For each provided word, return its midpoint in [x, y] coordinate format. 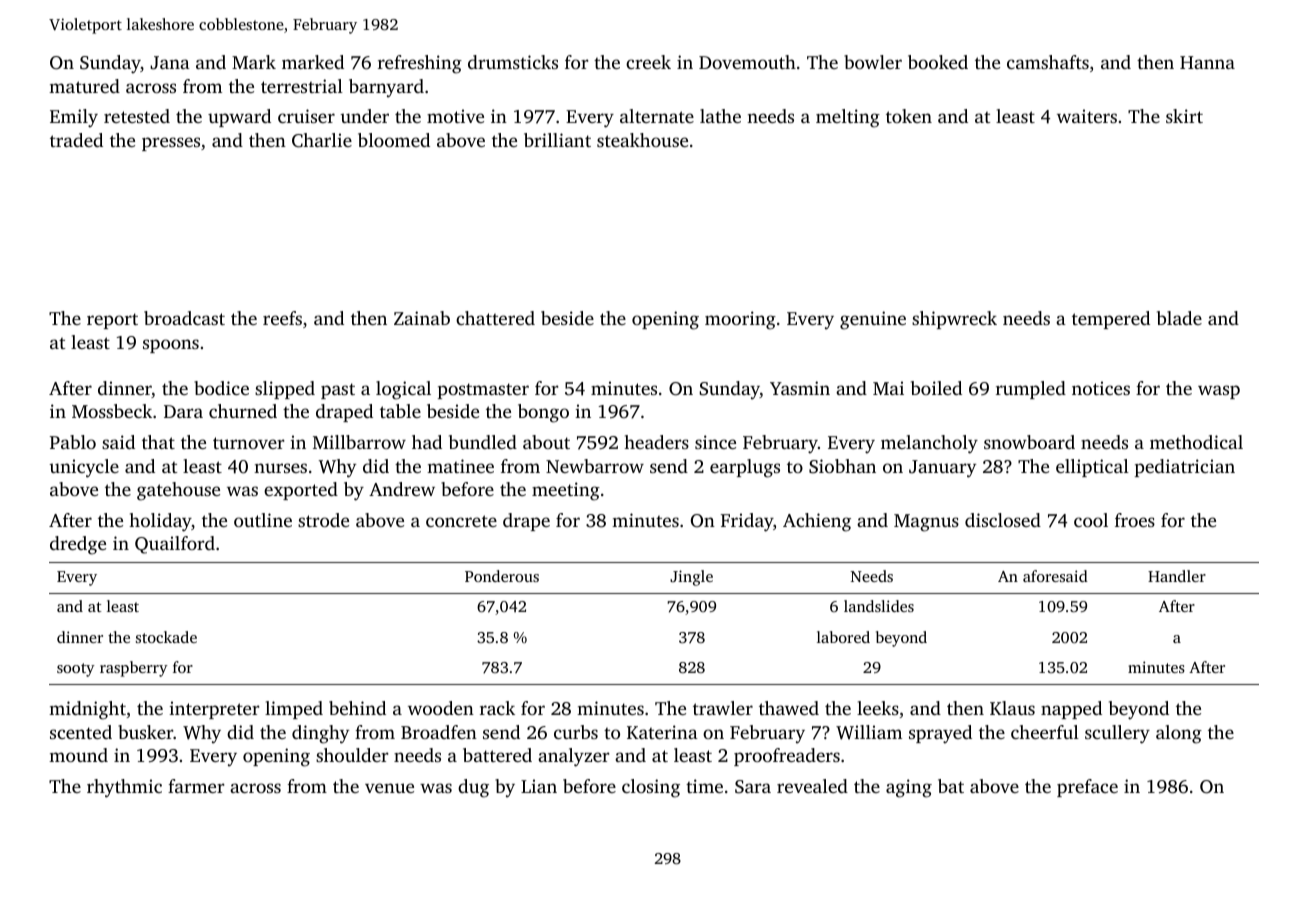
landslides [879, 606]
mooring [740, 320]
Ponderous [502, 576]
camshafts [1048, 62]
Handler [1177, 576]
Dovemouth [747, 62]
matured [84, 86]
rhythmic [124, 788]
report [112, 321]
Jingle [691, 578]
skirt [1184, 116]
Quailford [175, 545]
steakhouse [642, 140]
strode [323, 520]
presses [171, 144]
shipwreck [954, 320]
